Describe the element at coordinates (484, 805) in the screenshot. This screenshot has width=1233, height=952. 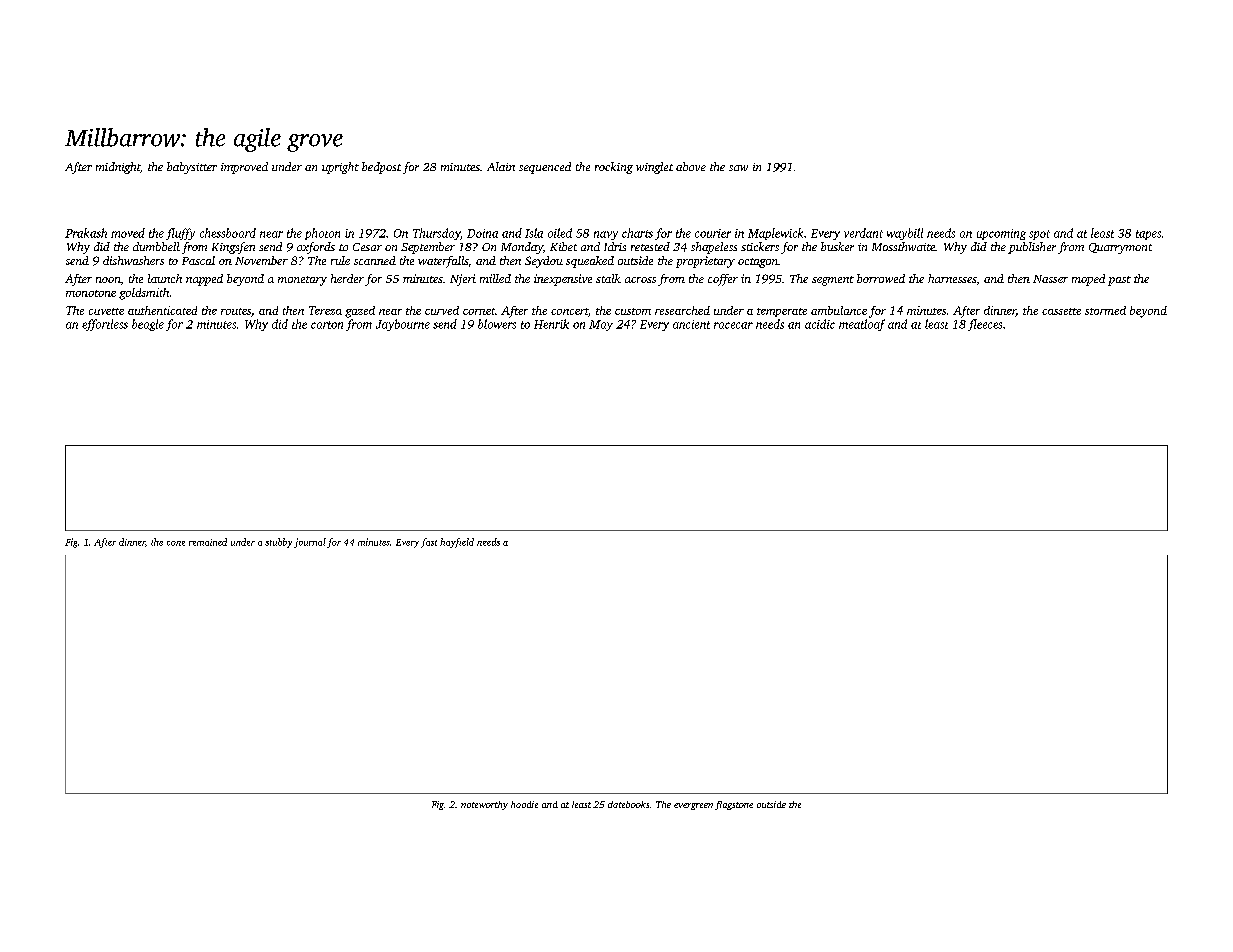
I see `noteworthy` at that location.
